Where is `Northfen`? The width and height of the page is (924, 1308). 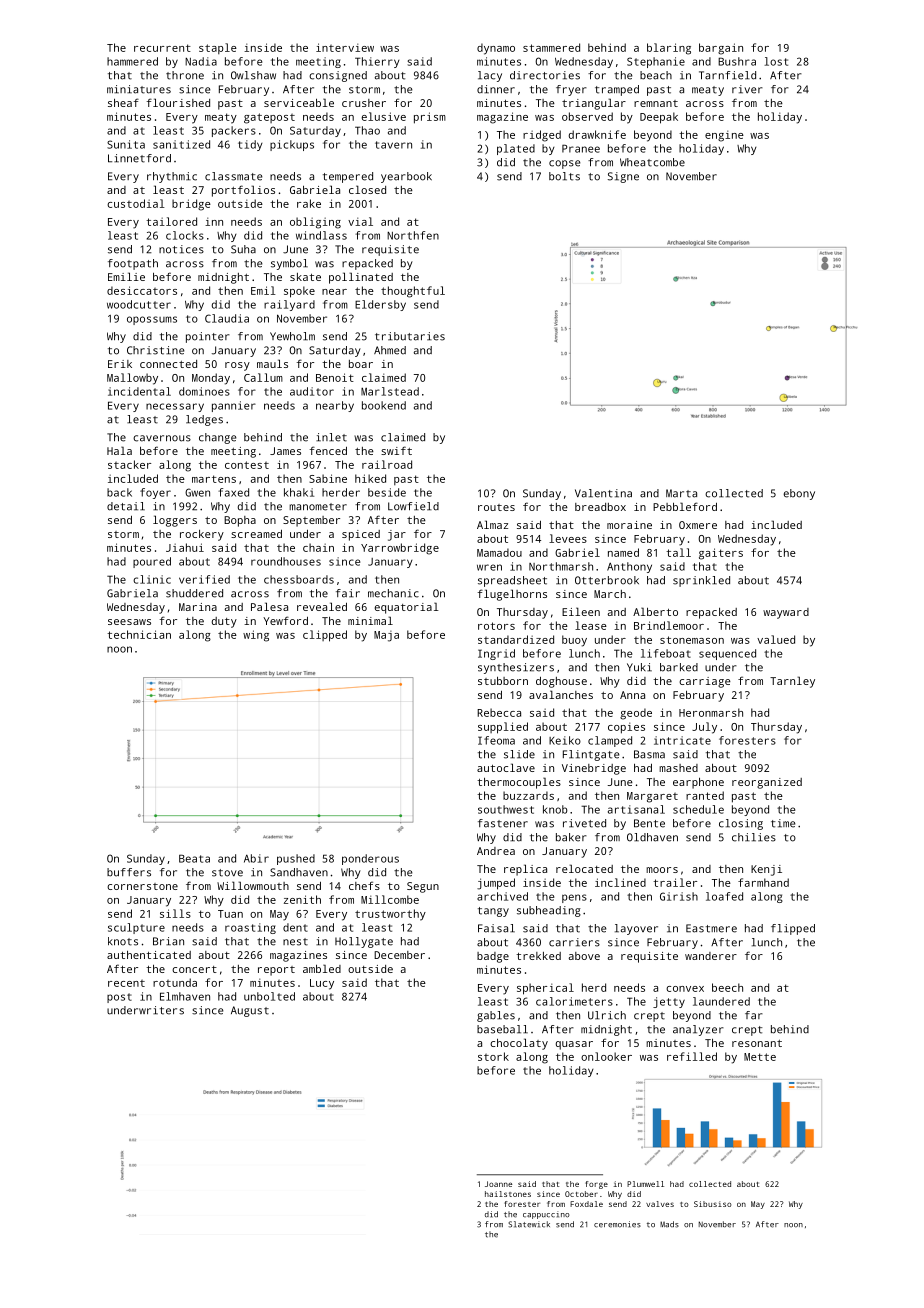
Northfen is located at coordinates (413, 235).
